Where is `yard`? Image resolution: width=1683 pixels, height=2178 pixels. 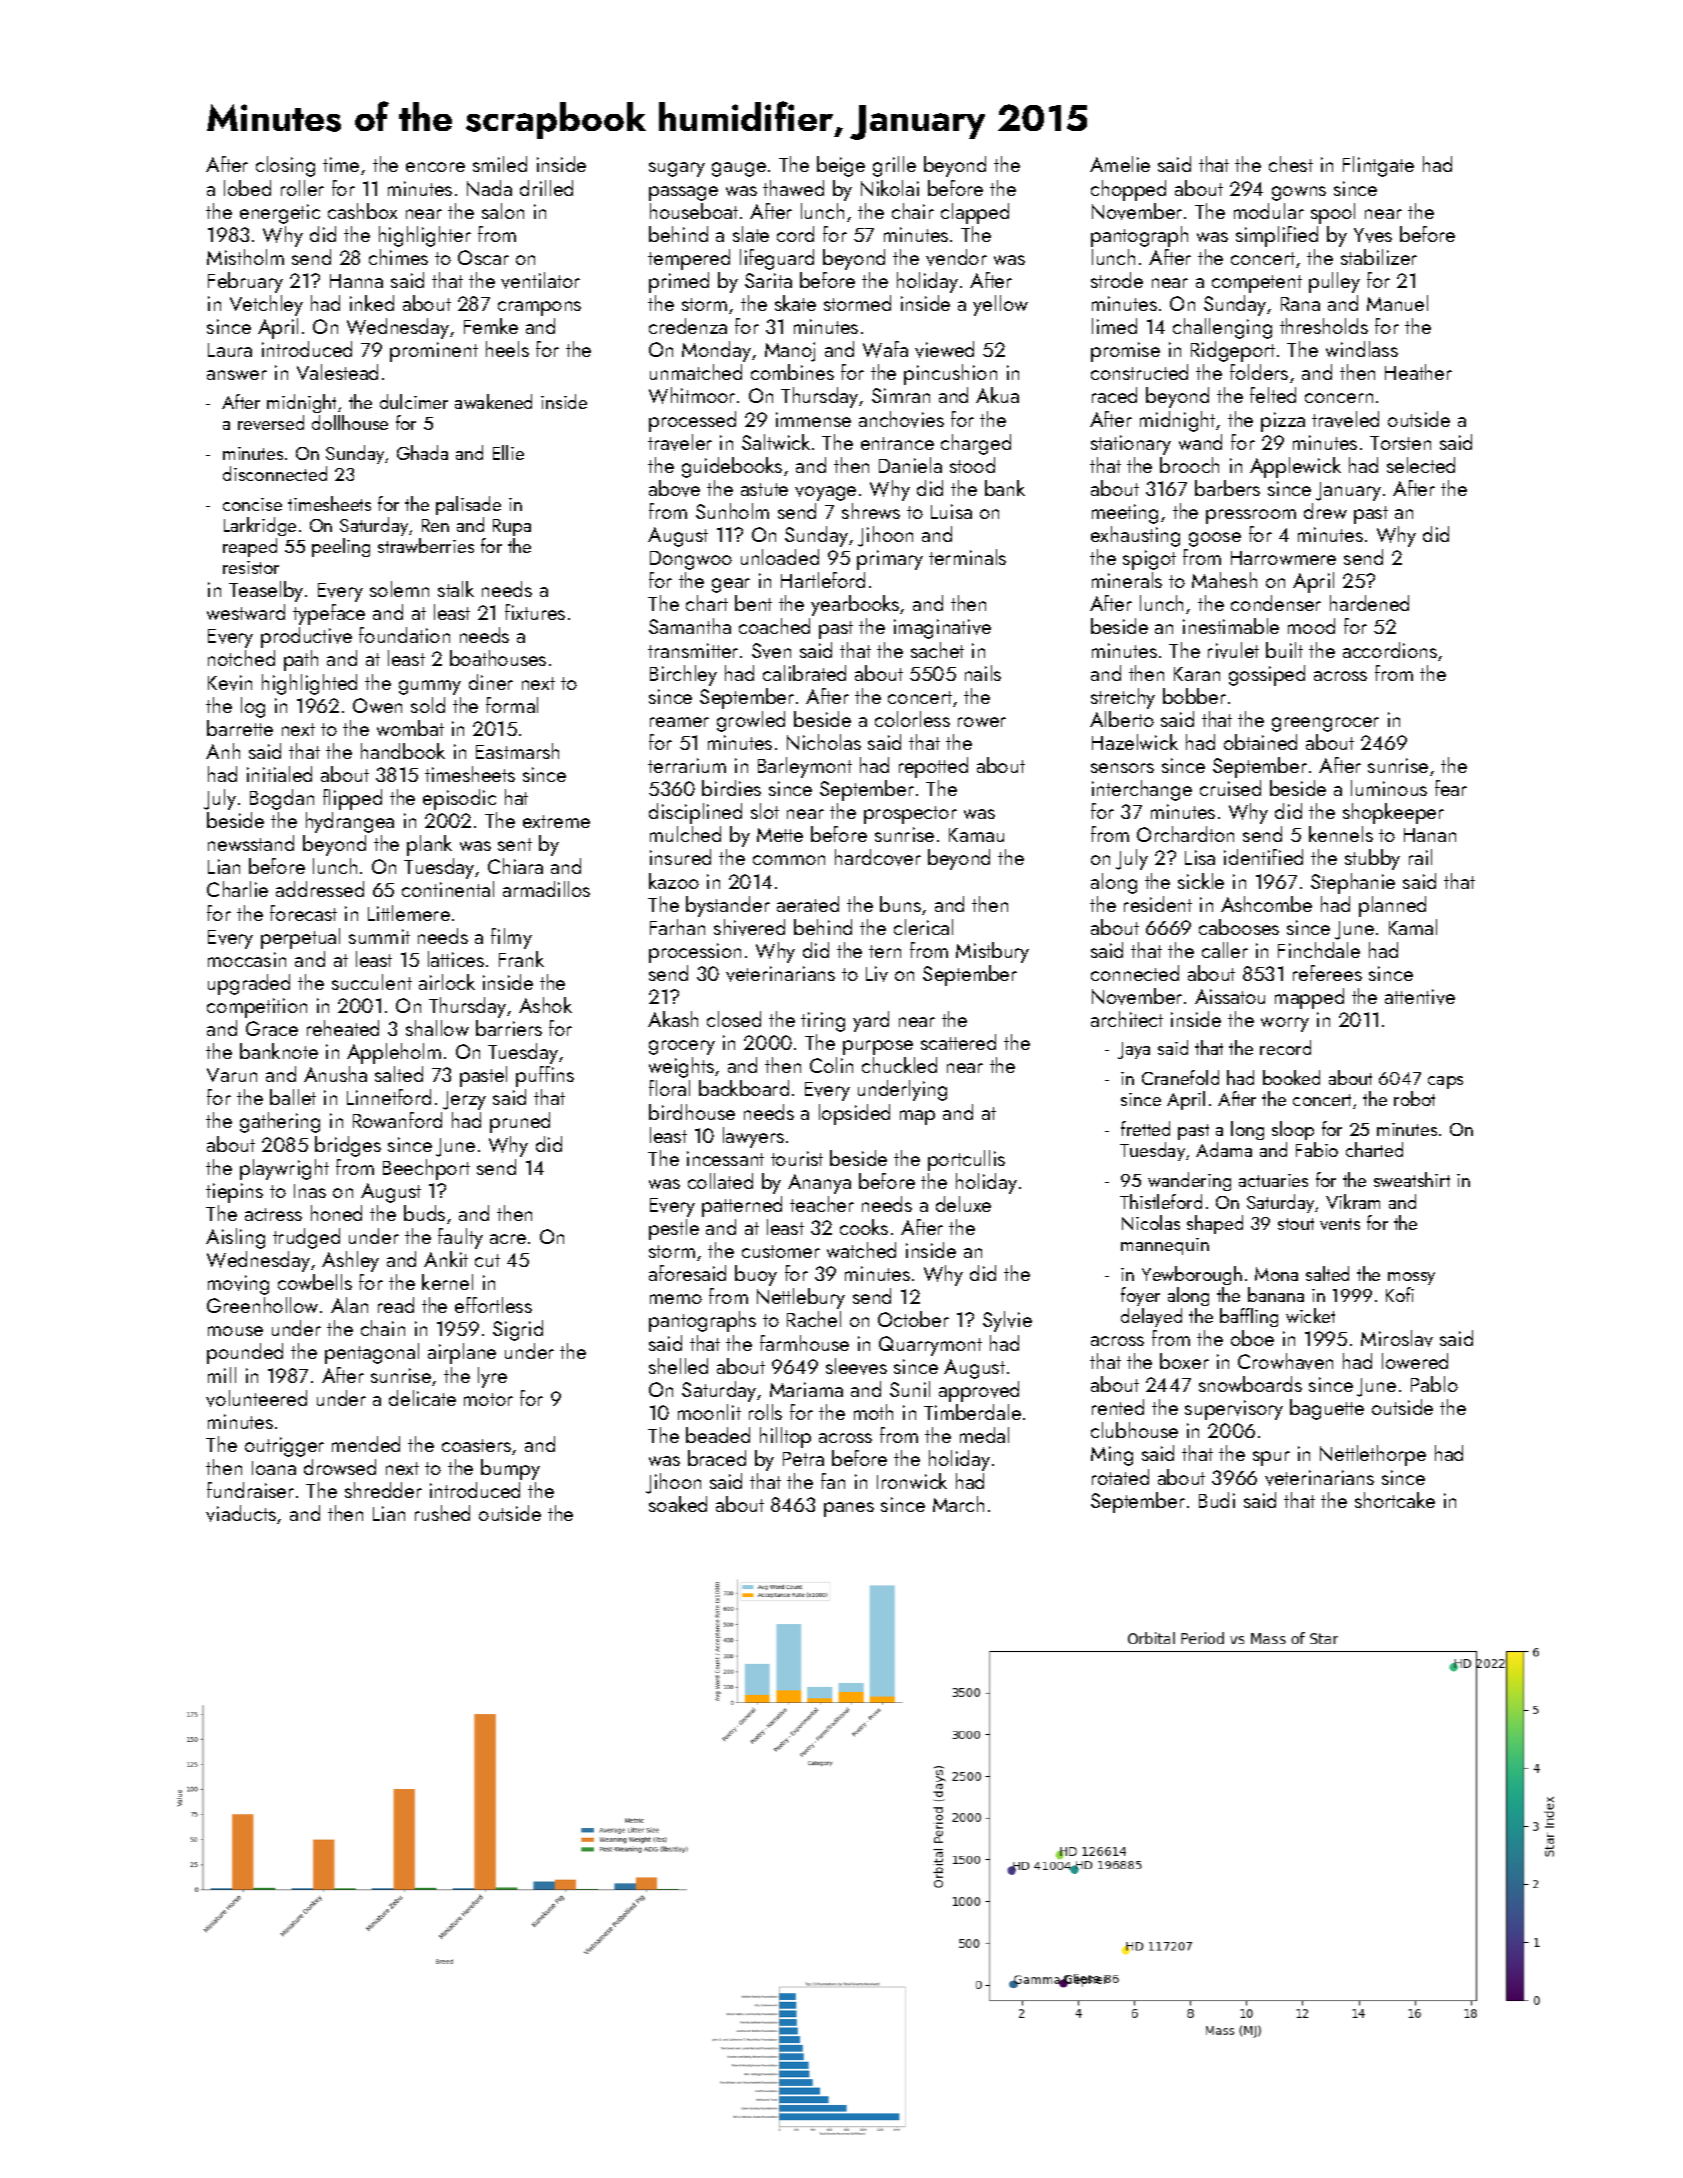 yard is located at coordinates (871, 1021).
